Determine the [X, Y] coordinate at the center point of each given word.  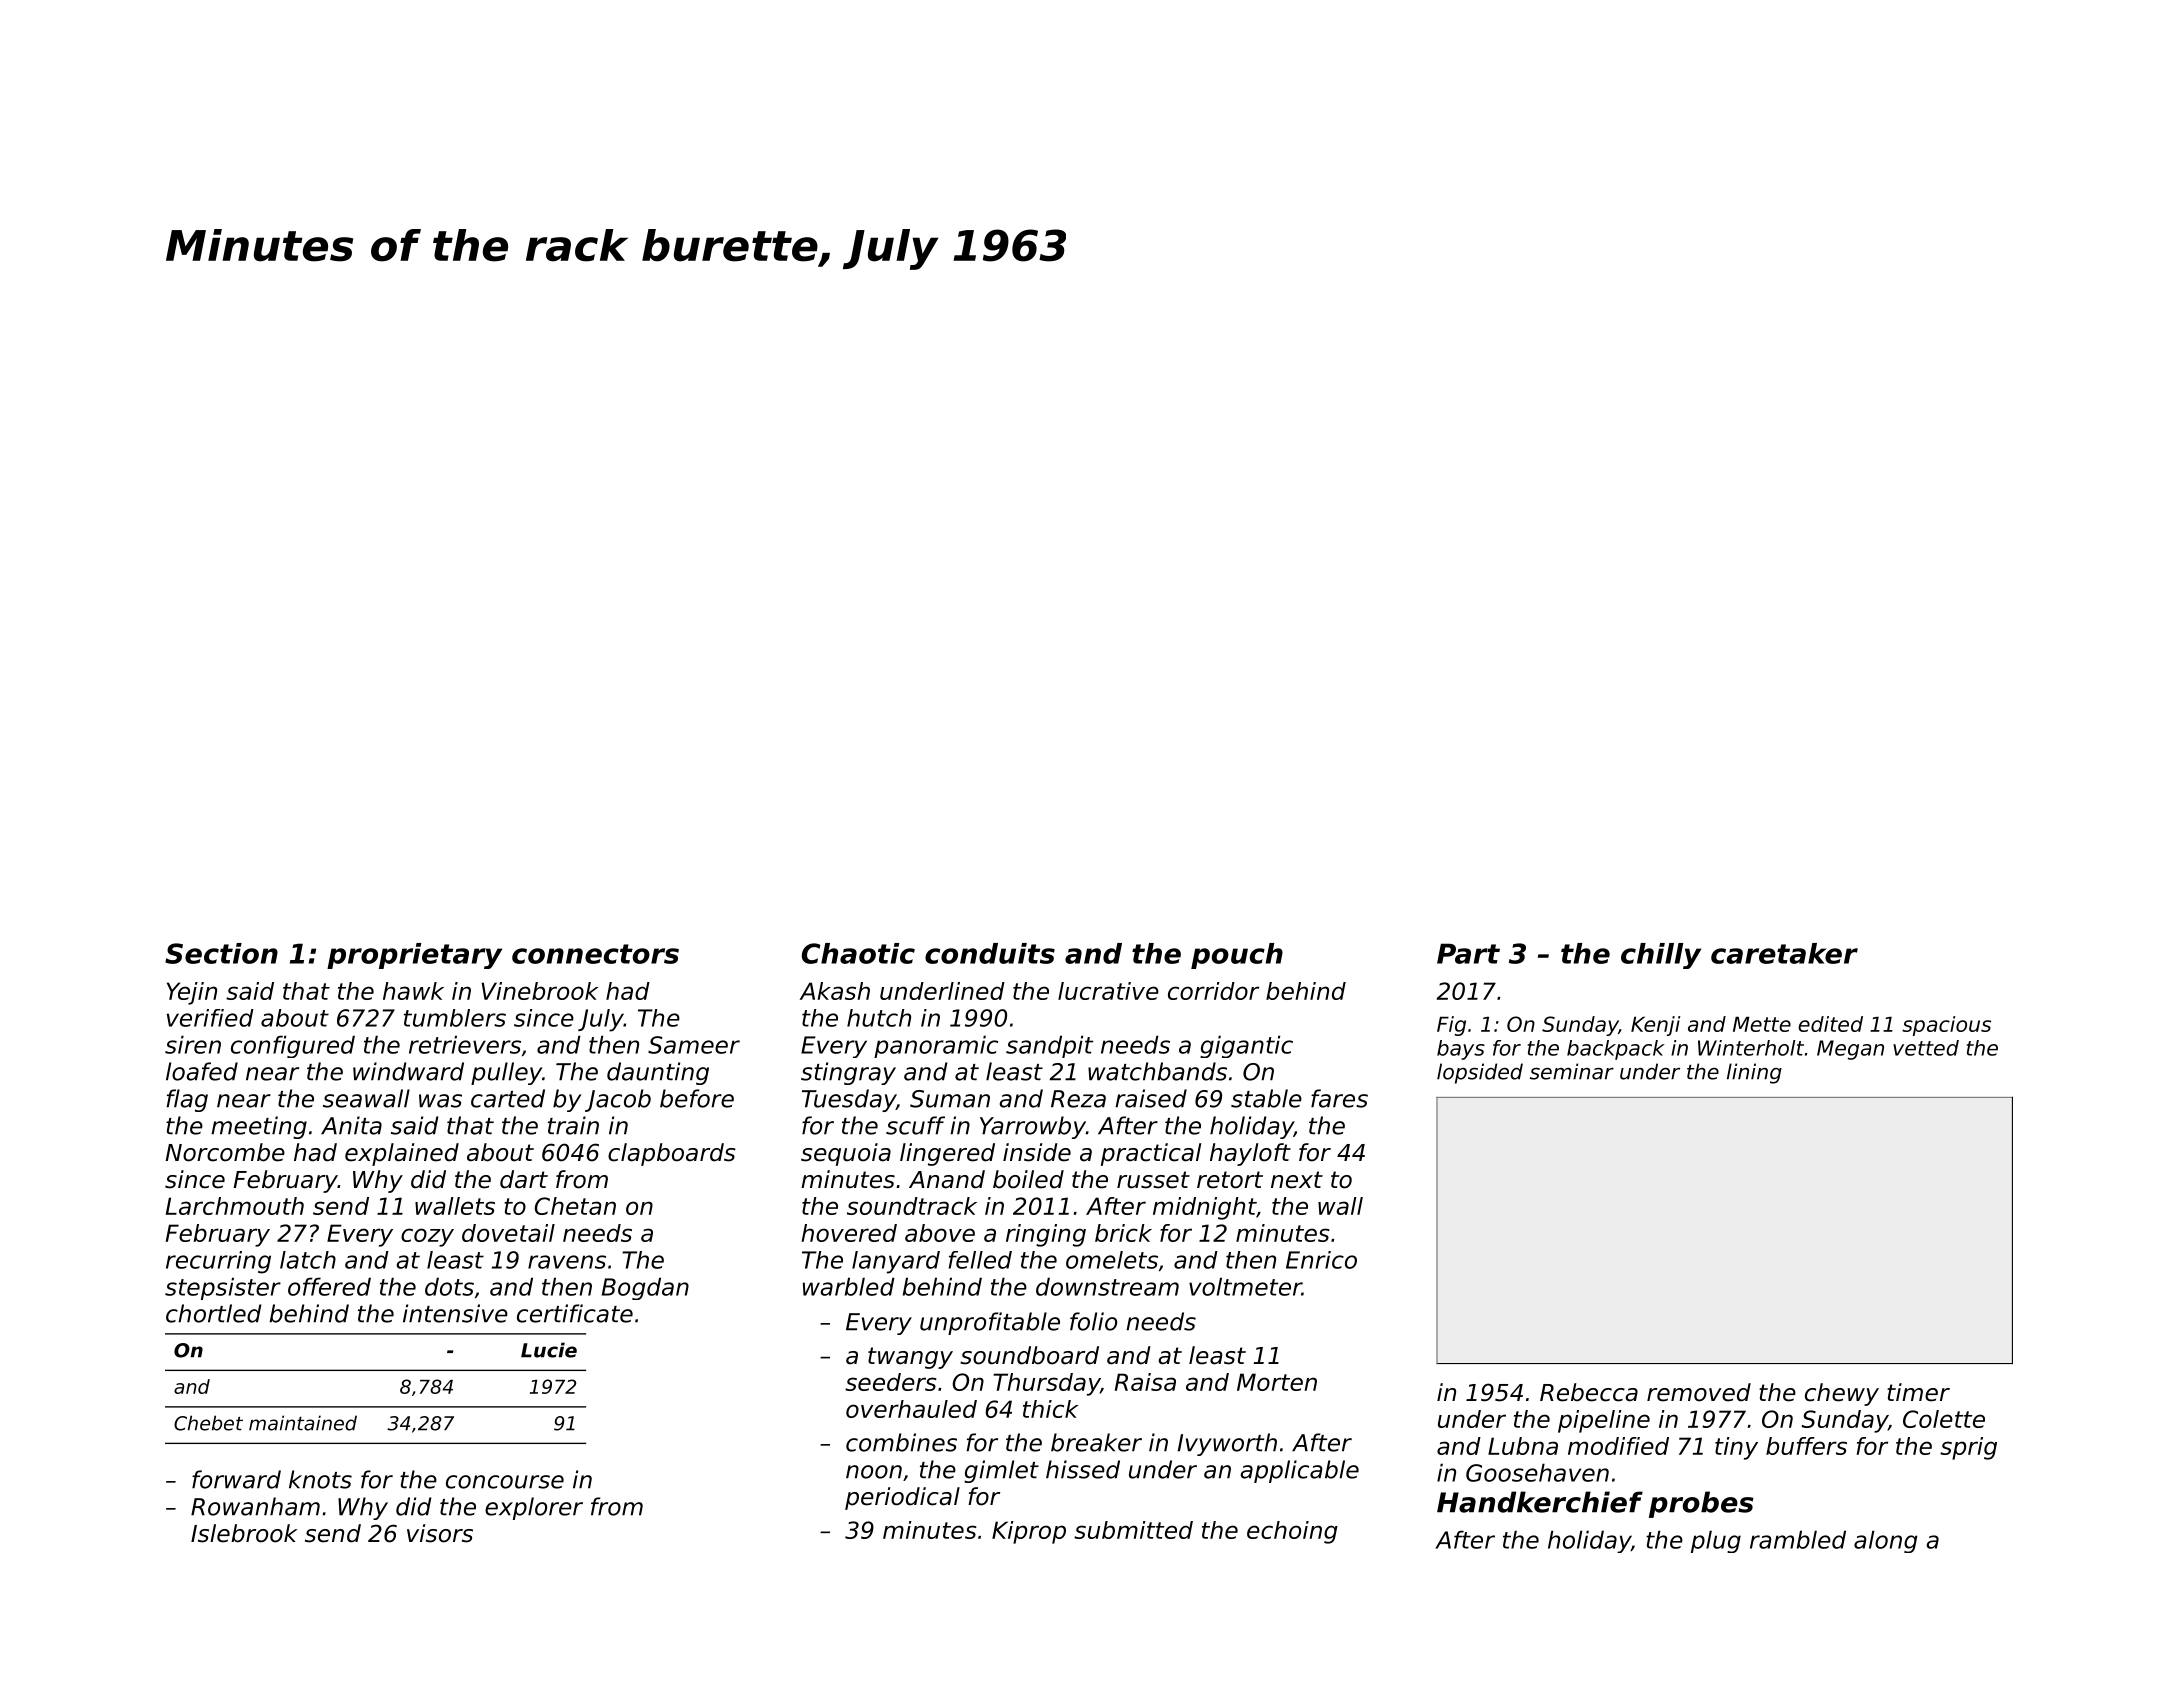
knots [320, 1479]
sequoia [846, 1154]
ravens [567, 1262]
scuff [915, 1125]
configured [293, 1046]
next [1297, 1180]
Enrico [1321, 1260]
